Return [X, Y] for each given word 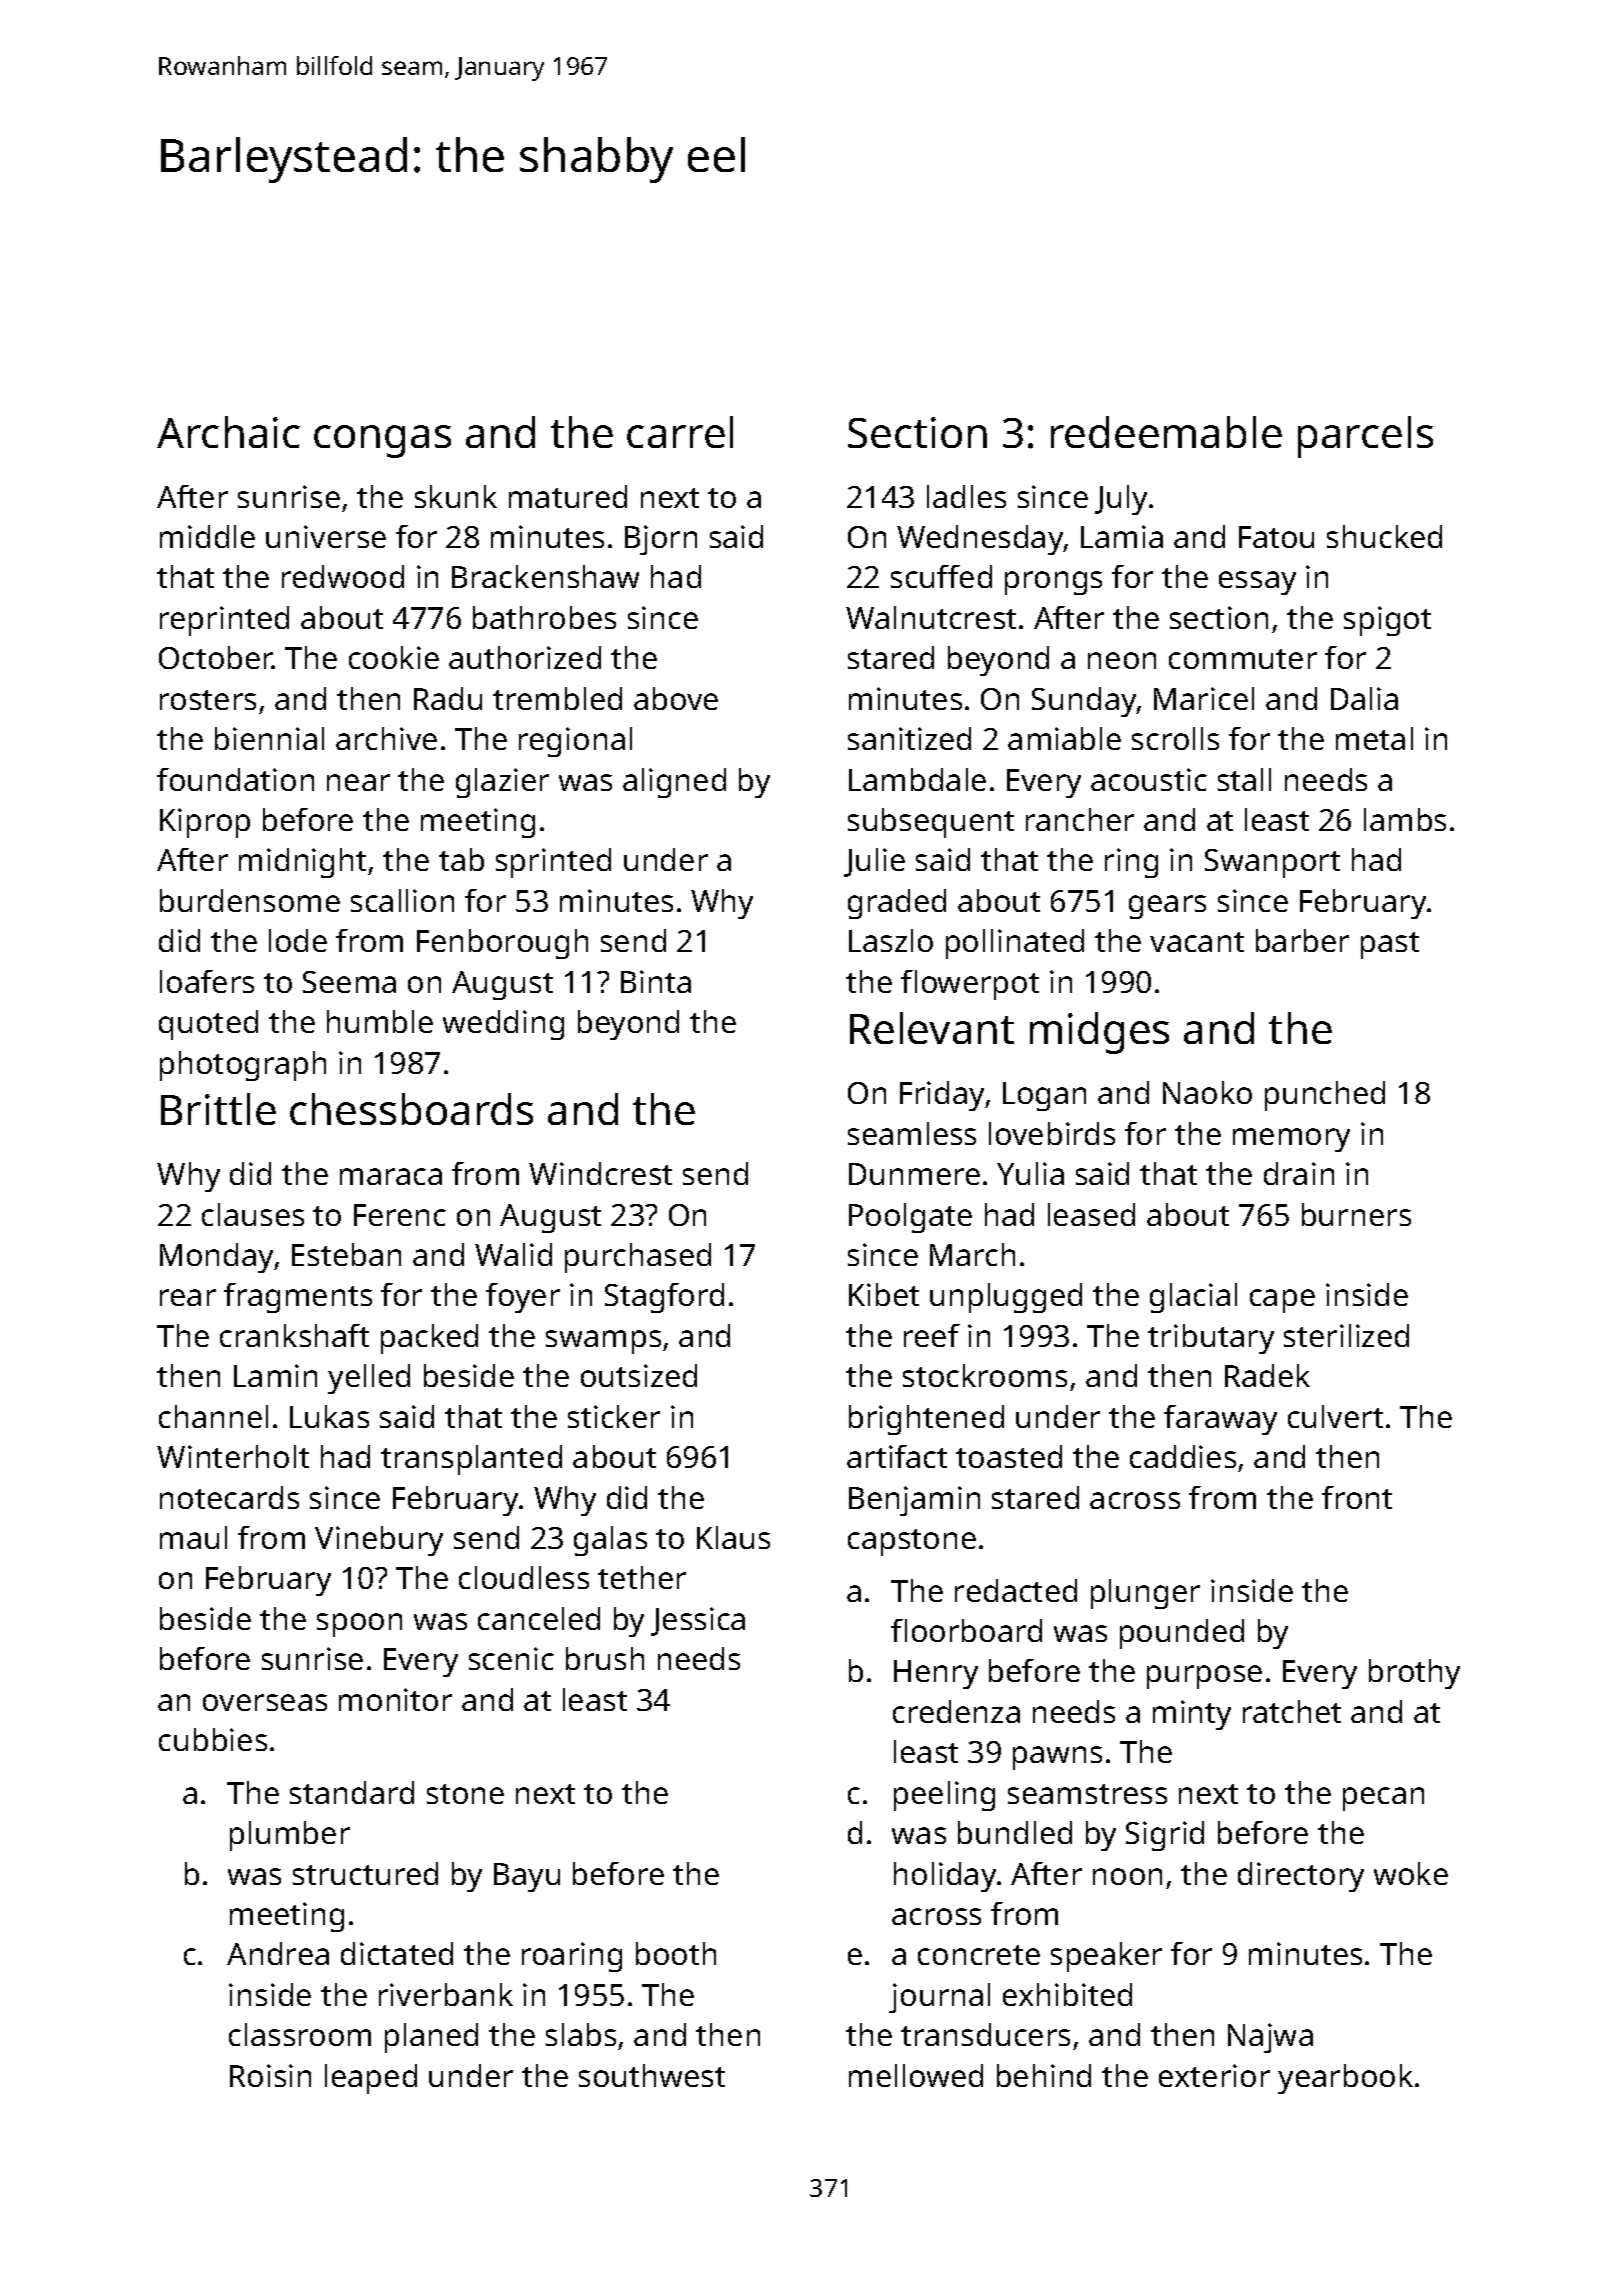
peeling [944, 1796]
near [358, 782]
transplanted [471, 1460]
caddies [1183, 1456]
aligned [674, 783]
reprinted [224, 621]
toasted [1009, 1456]
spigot [1387, 621]
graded [897, 904]
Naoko [1207, 1092]
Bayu [527, 1877]
